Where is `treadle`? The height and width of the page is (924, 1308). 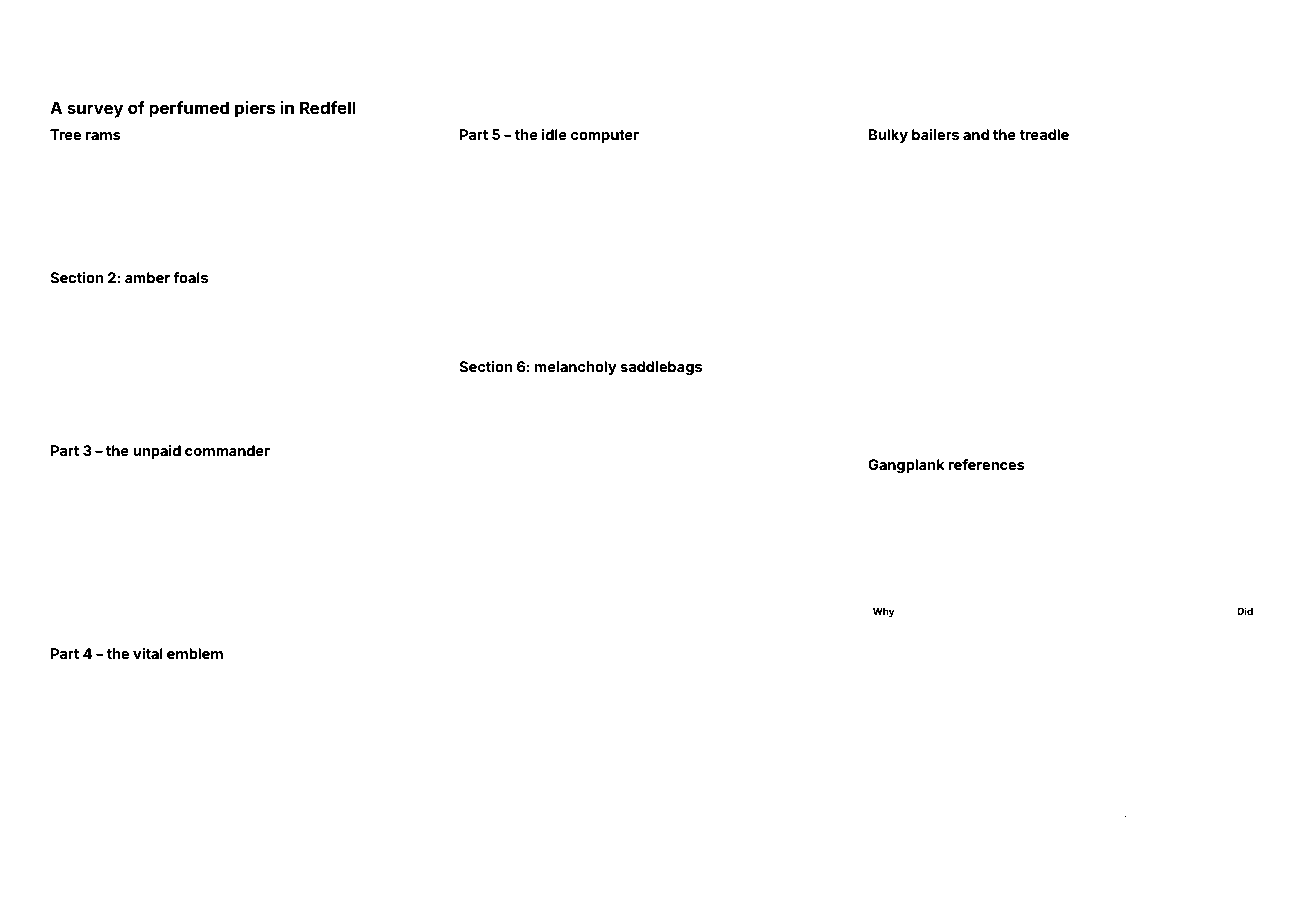 treadle is located at coordinates (1044, 134).
